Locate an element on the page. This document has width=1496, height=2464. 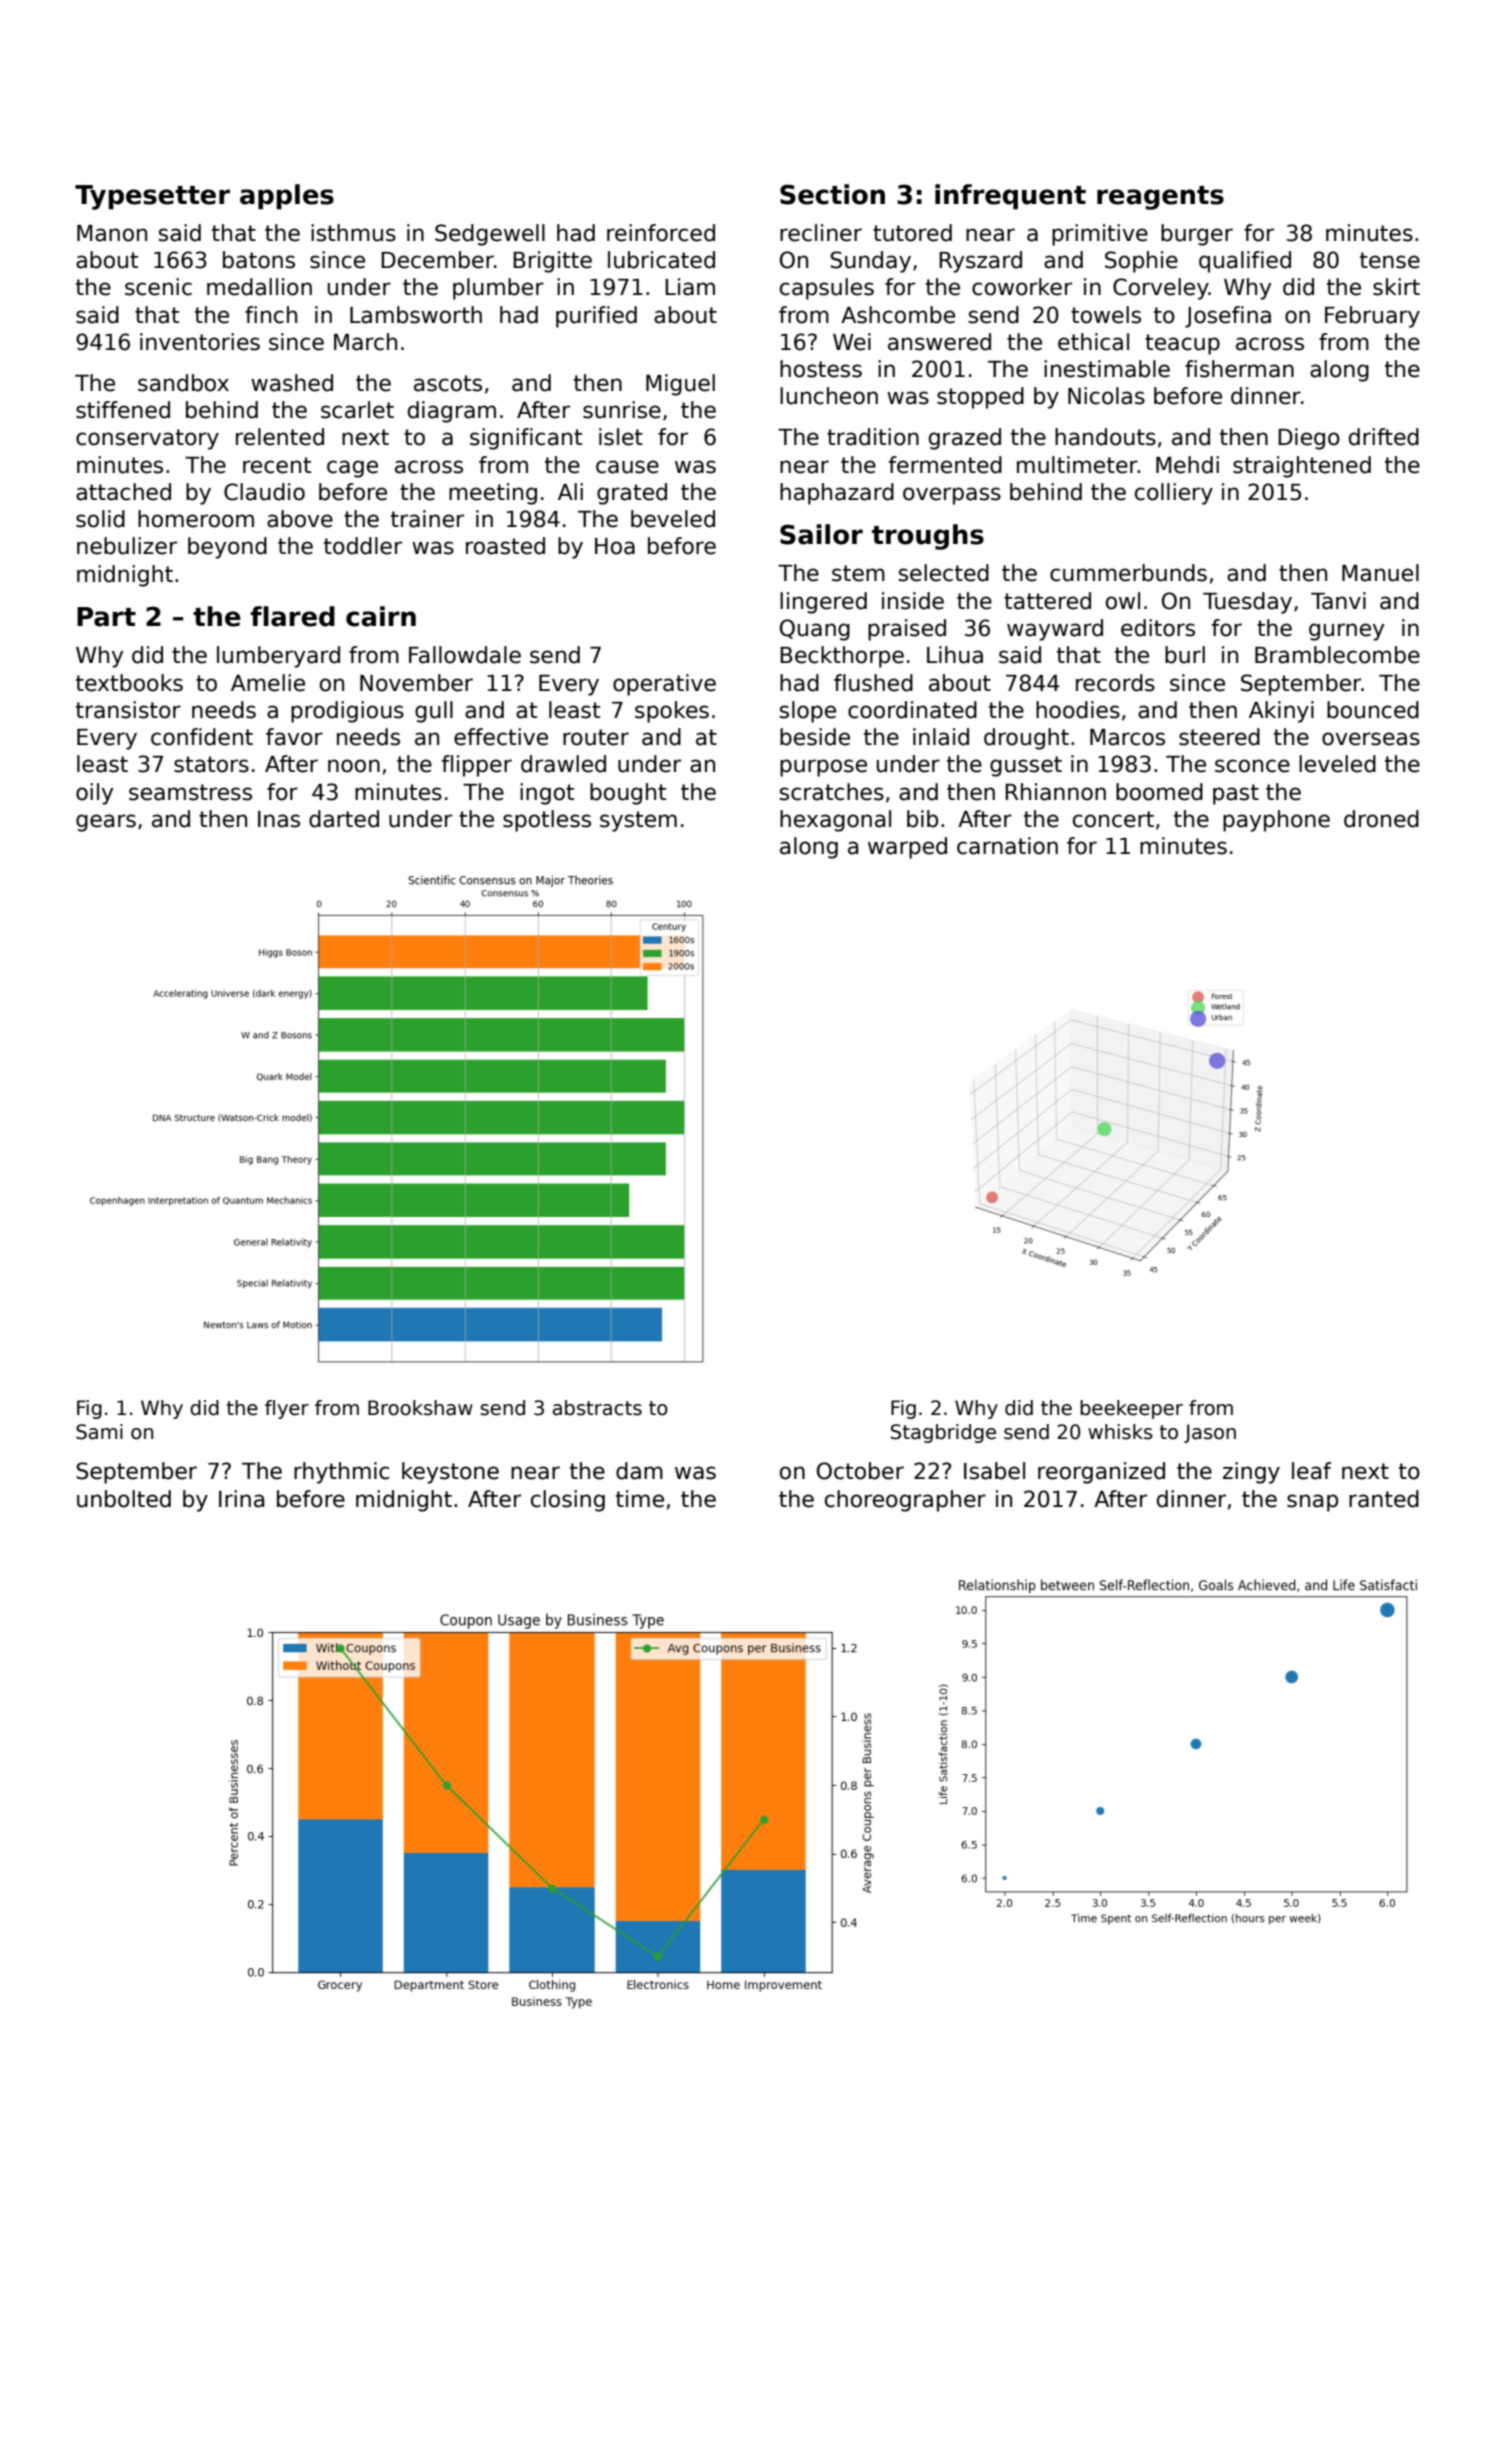
choreographer is located at coordinates (905, 1501).
